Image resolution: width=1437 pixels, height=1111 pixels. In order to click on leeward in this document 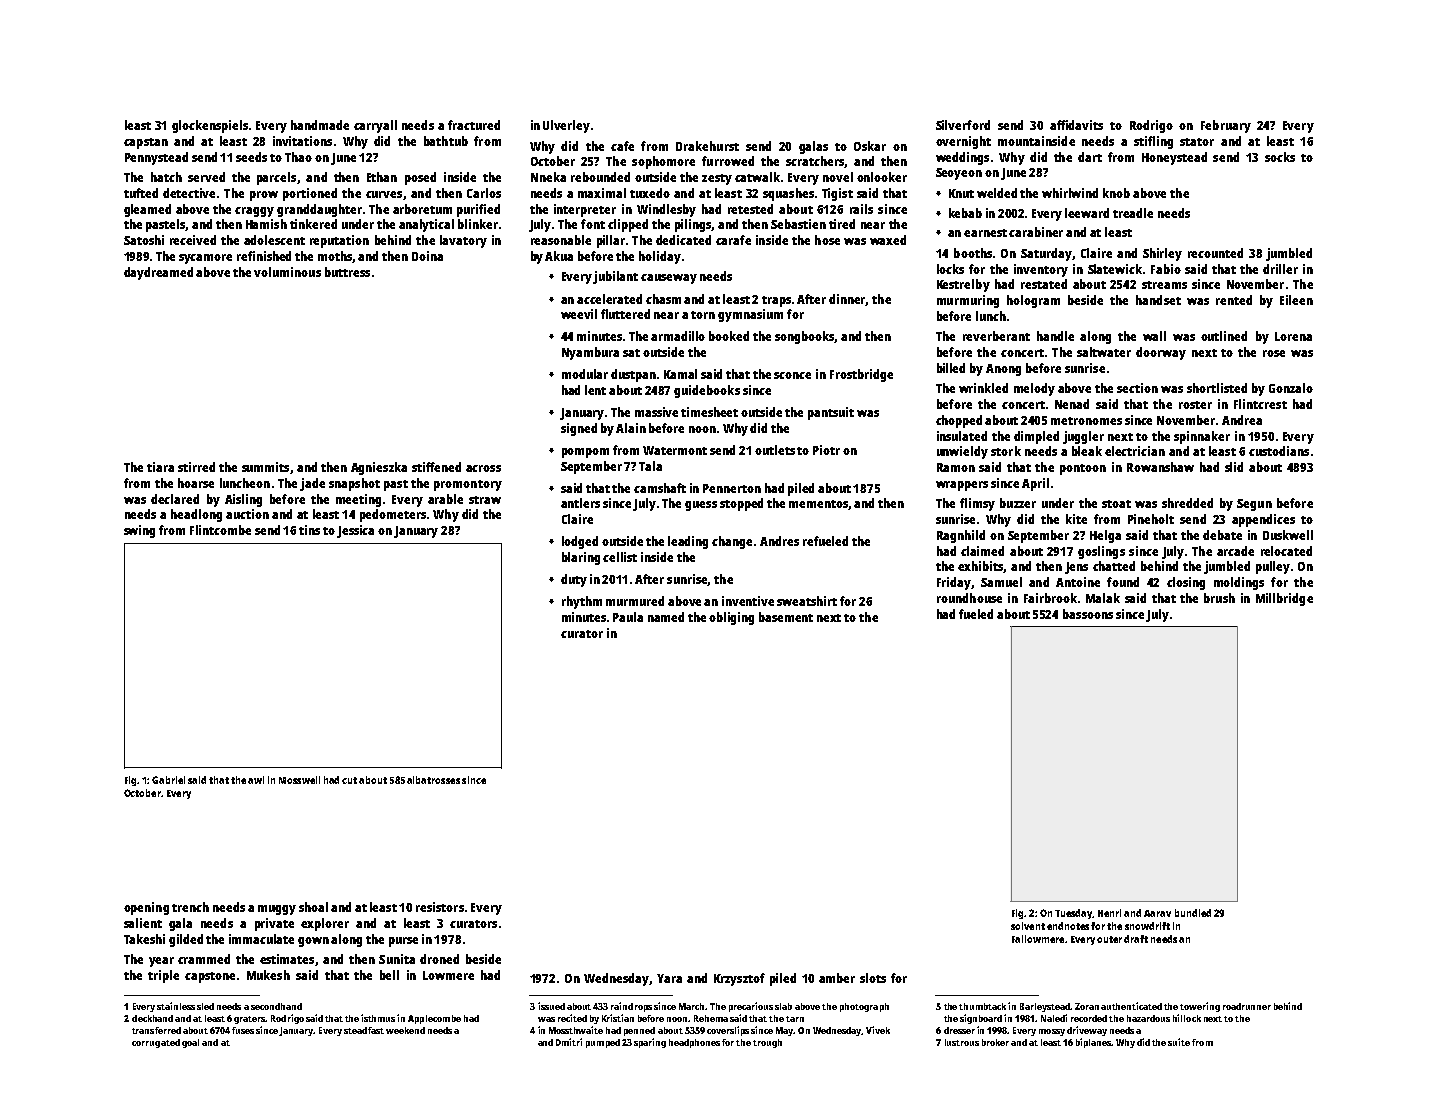, I will do `click(1087, 213)`.
